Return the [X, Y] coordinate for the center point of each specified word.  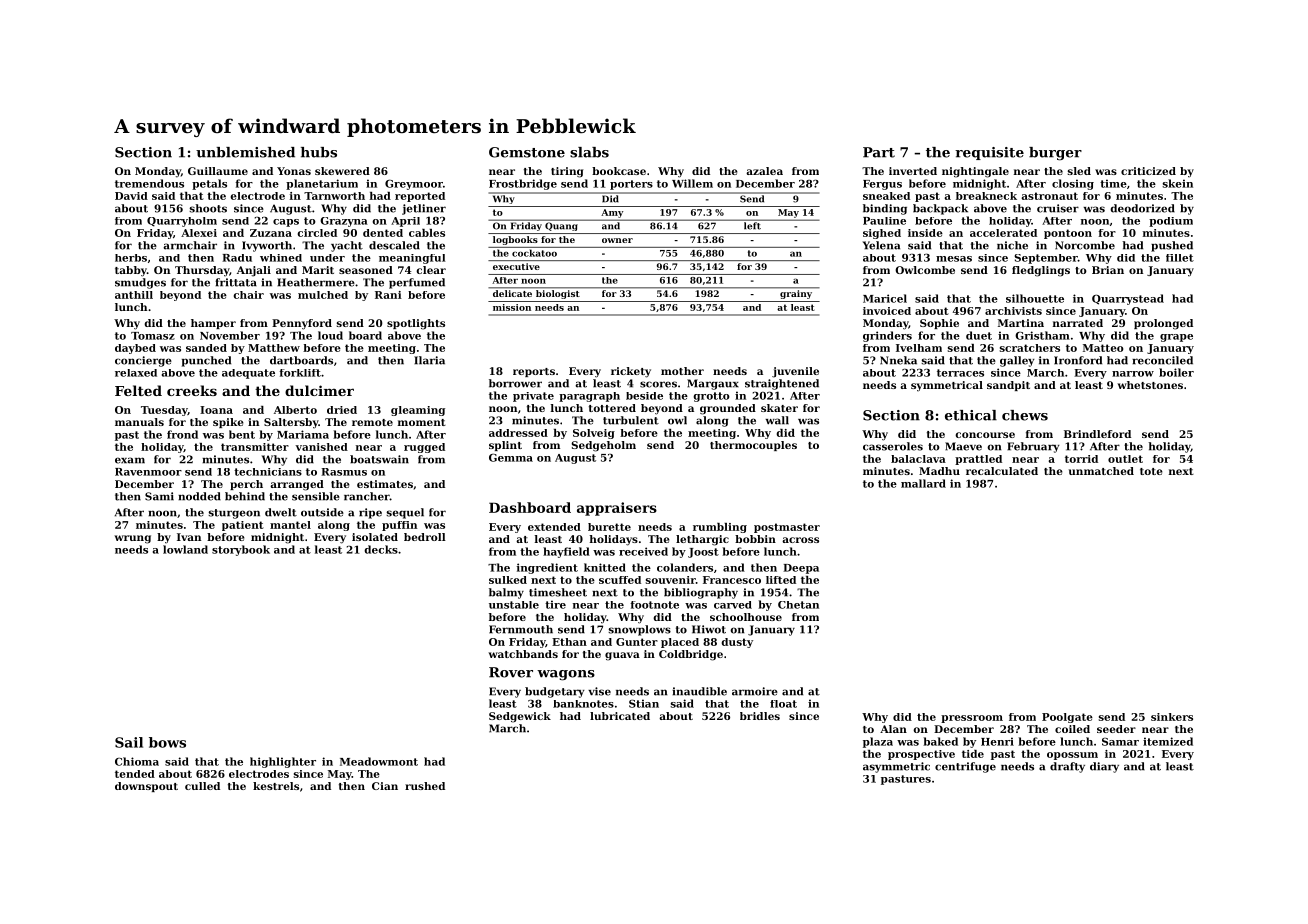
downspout [146, 787]
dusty [737, 643]
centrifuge [965, 767]
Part [879, 152]
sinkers [1172, 717]
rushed [425, 786]
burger [1055, 154]
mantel [290, 525]
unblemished [245, 152]
